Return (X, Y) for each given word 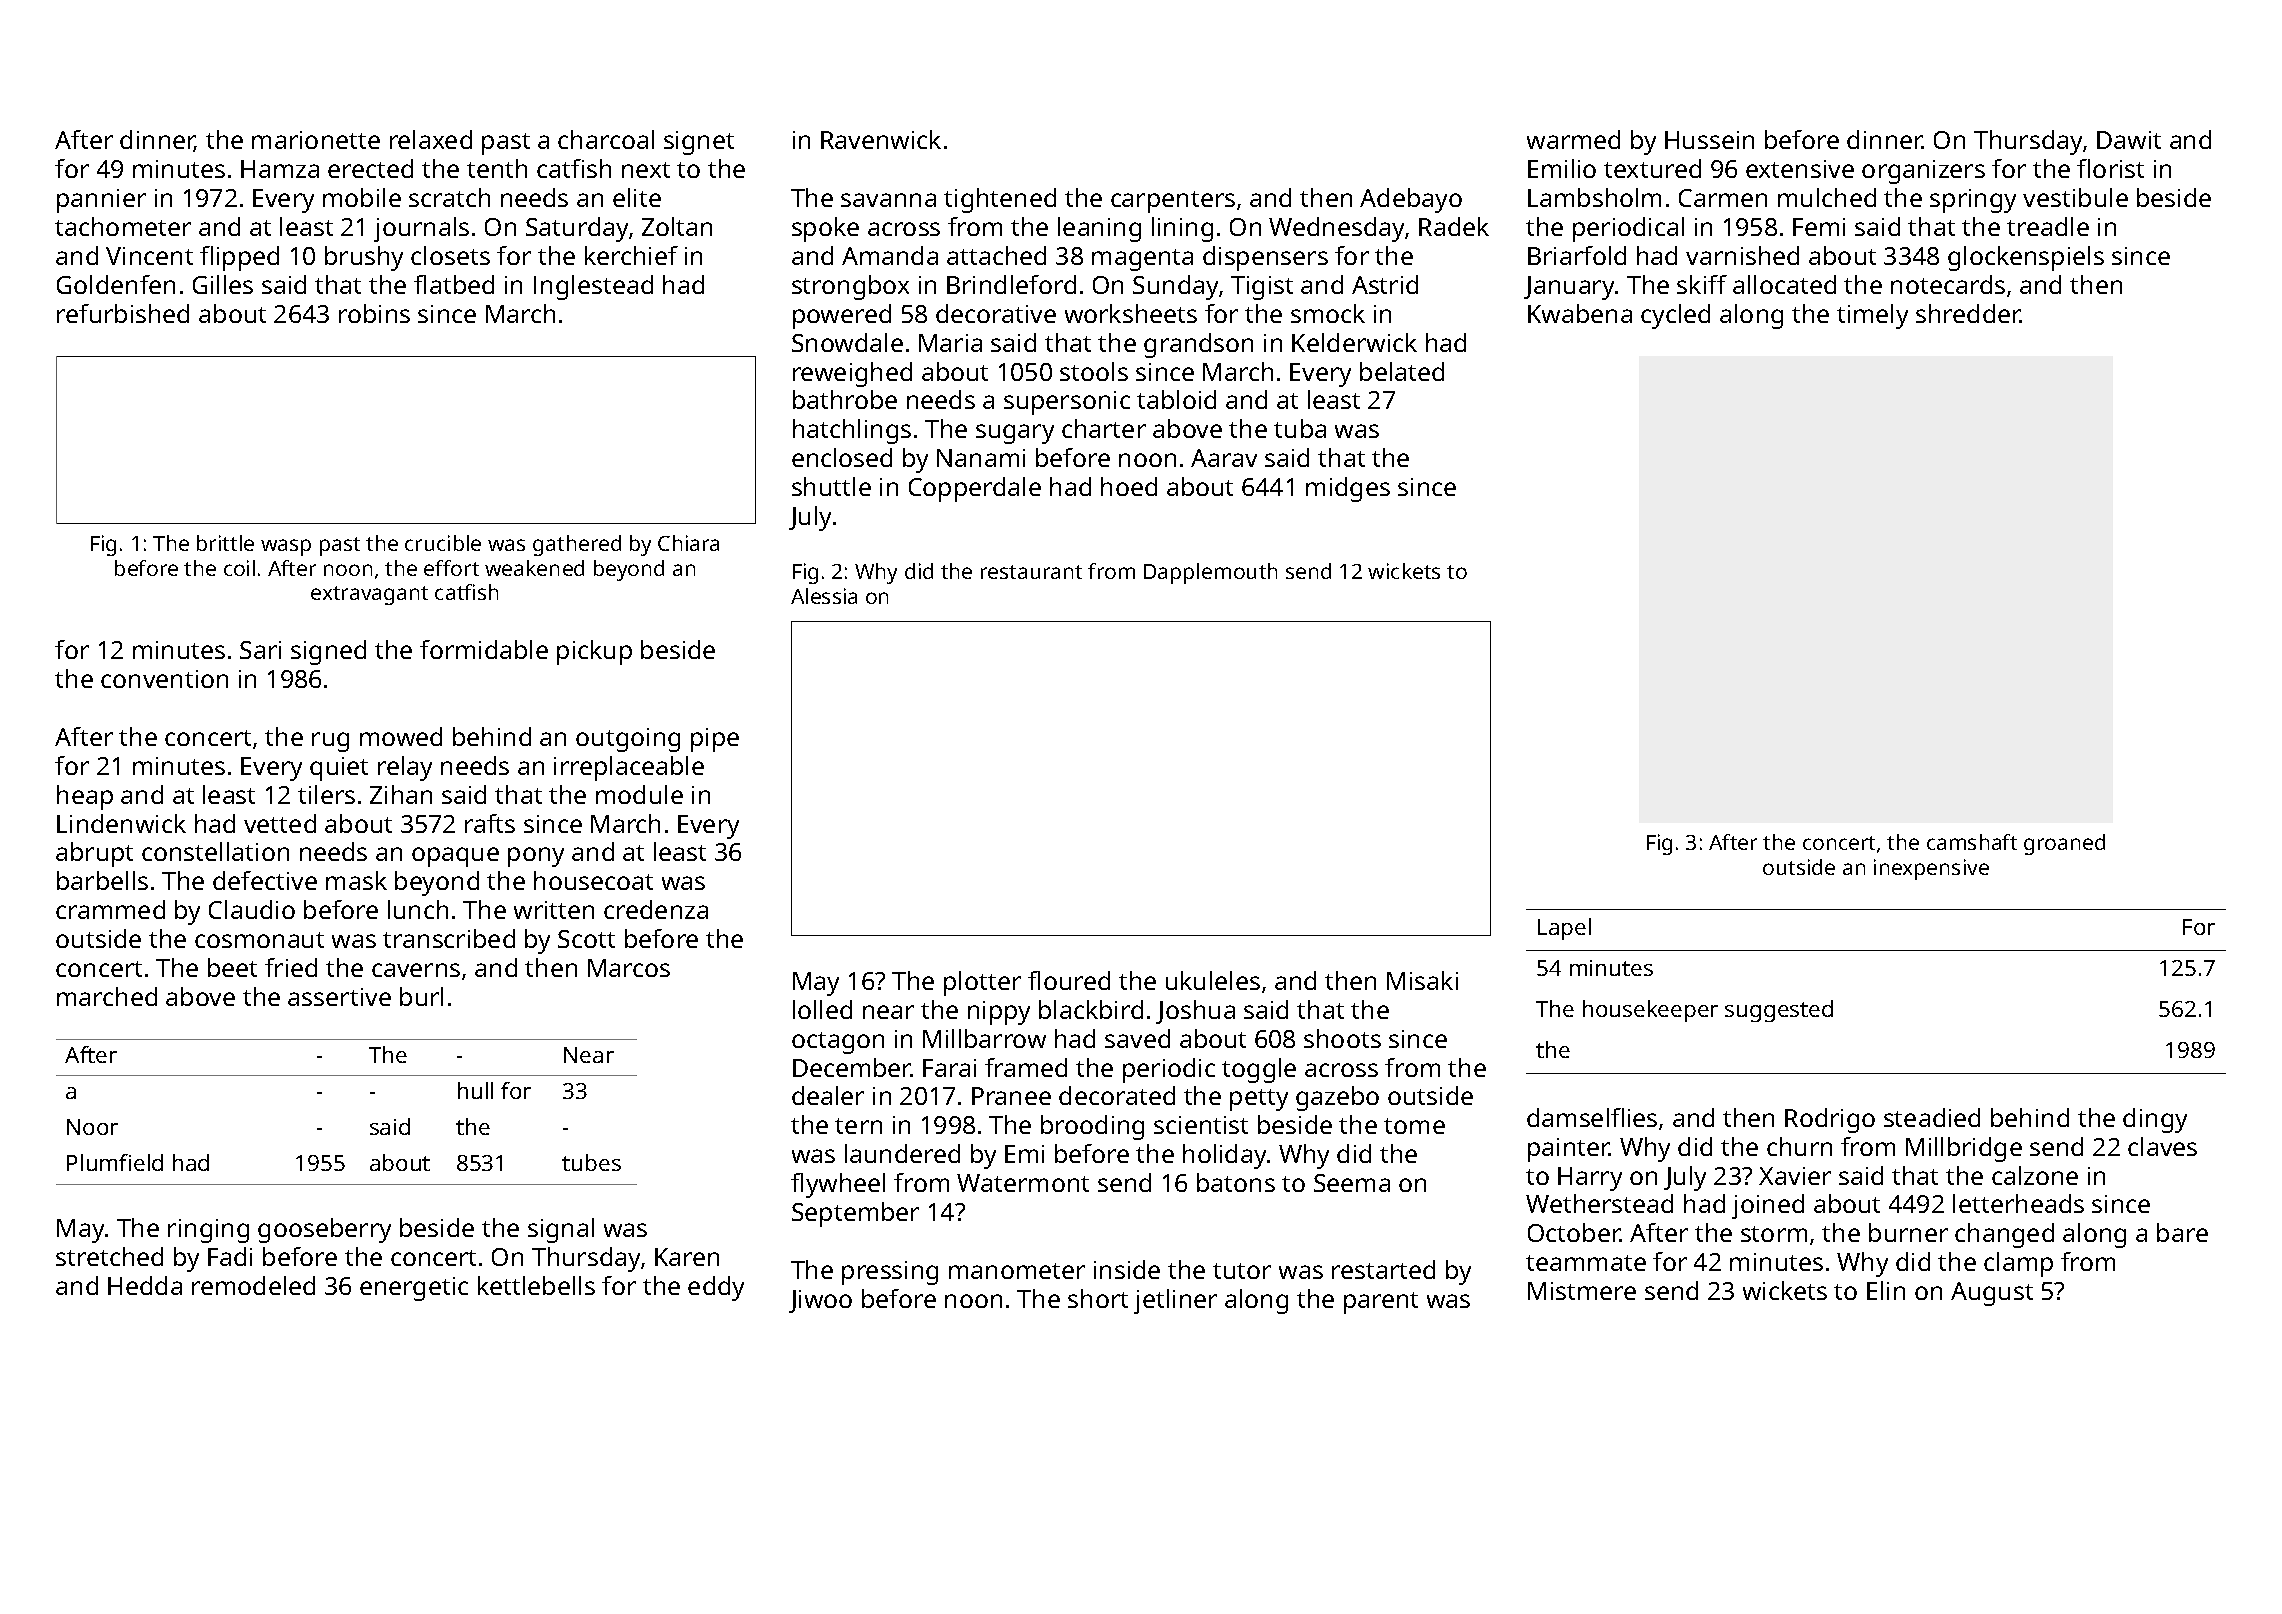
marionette (316, 140)
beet (232, 967)
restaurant (1031, 572)
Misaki (1422, 980)
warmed (1573, 139)
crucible (443, 543)
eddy (716, 1288)
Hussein (1709, 140)
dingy (2155, 1120)
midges (1348, 489)
